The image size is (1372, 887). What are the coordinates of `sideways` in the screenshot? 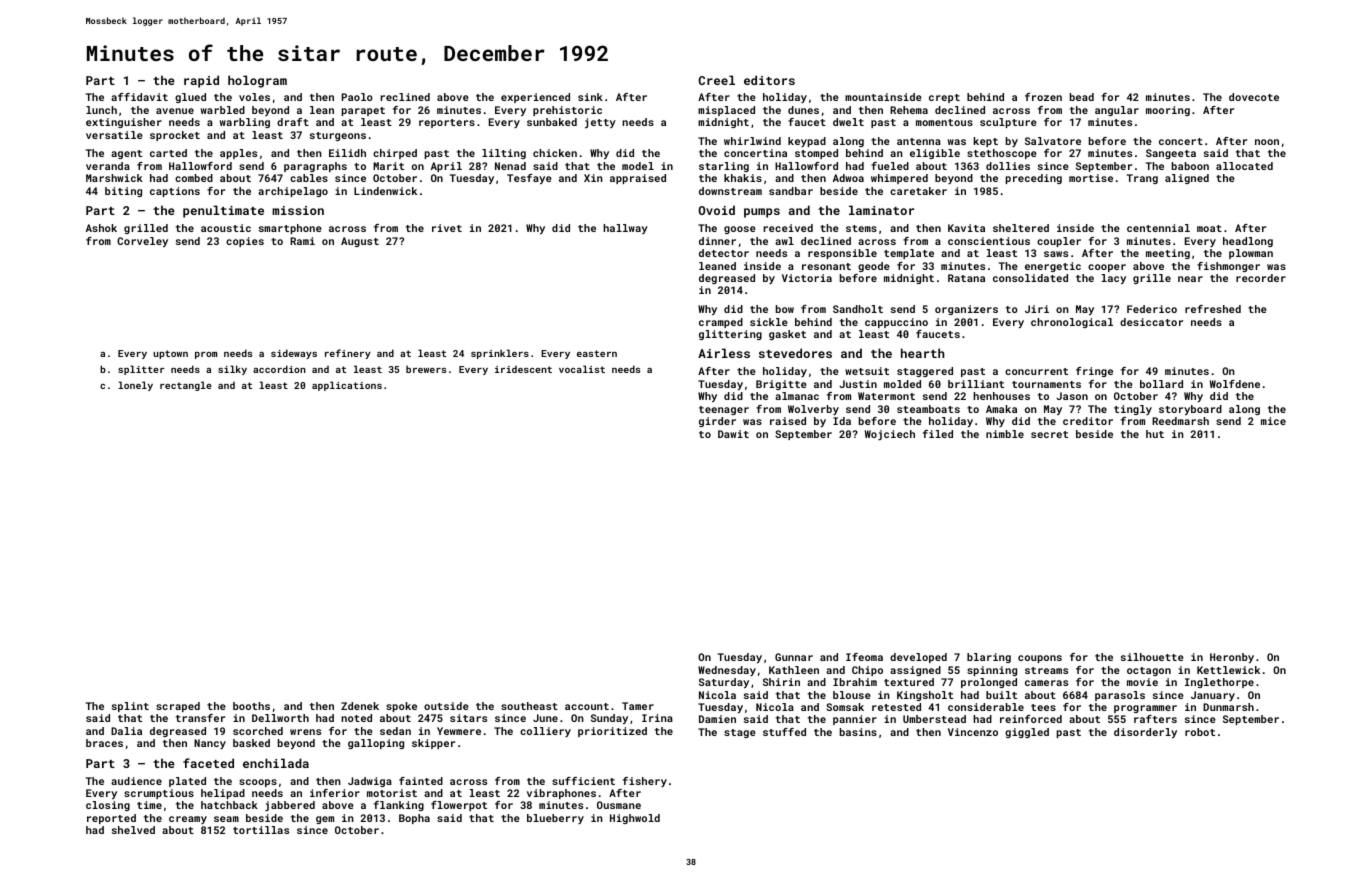 It's located at (294, 354).
